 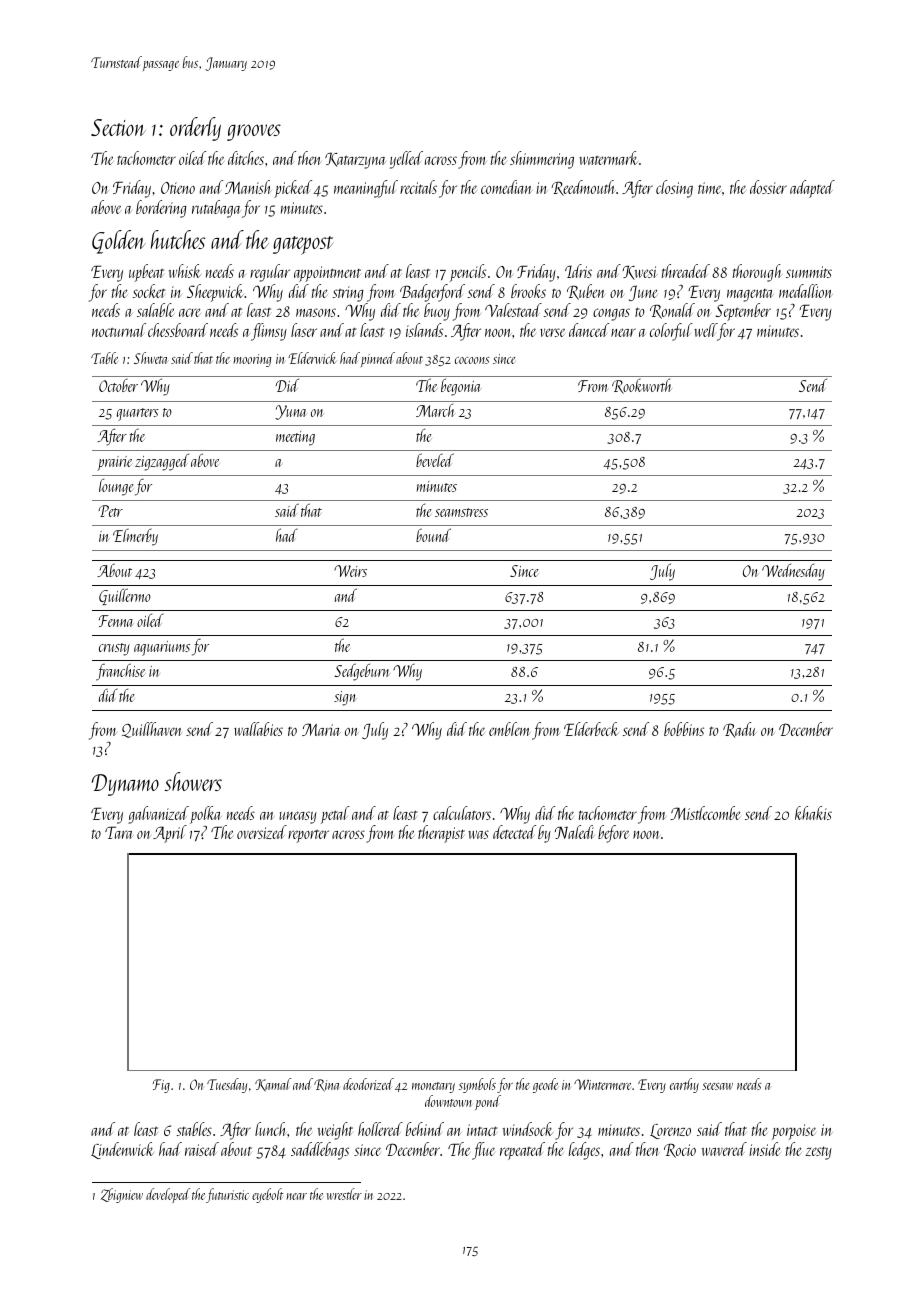 What do you see at coordinates (768, 187) in the screenshot?
I see `dossier` at bounding box center [768, 187].
